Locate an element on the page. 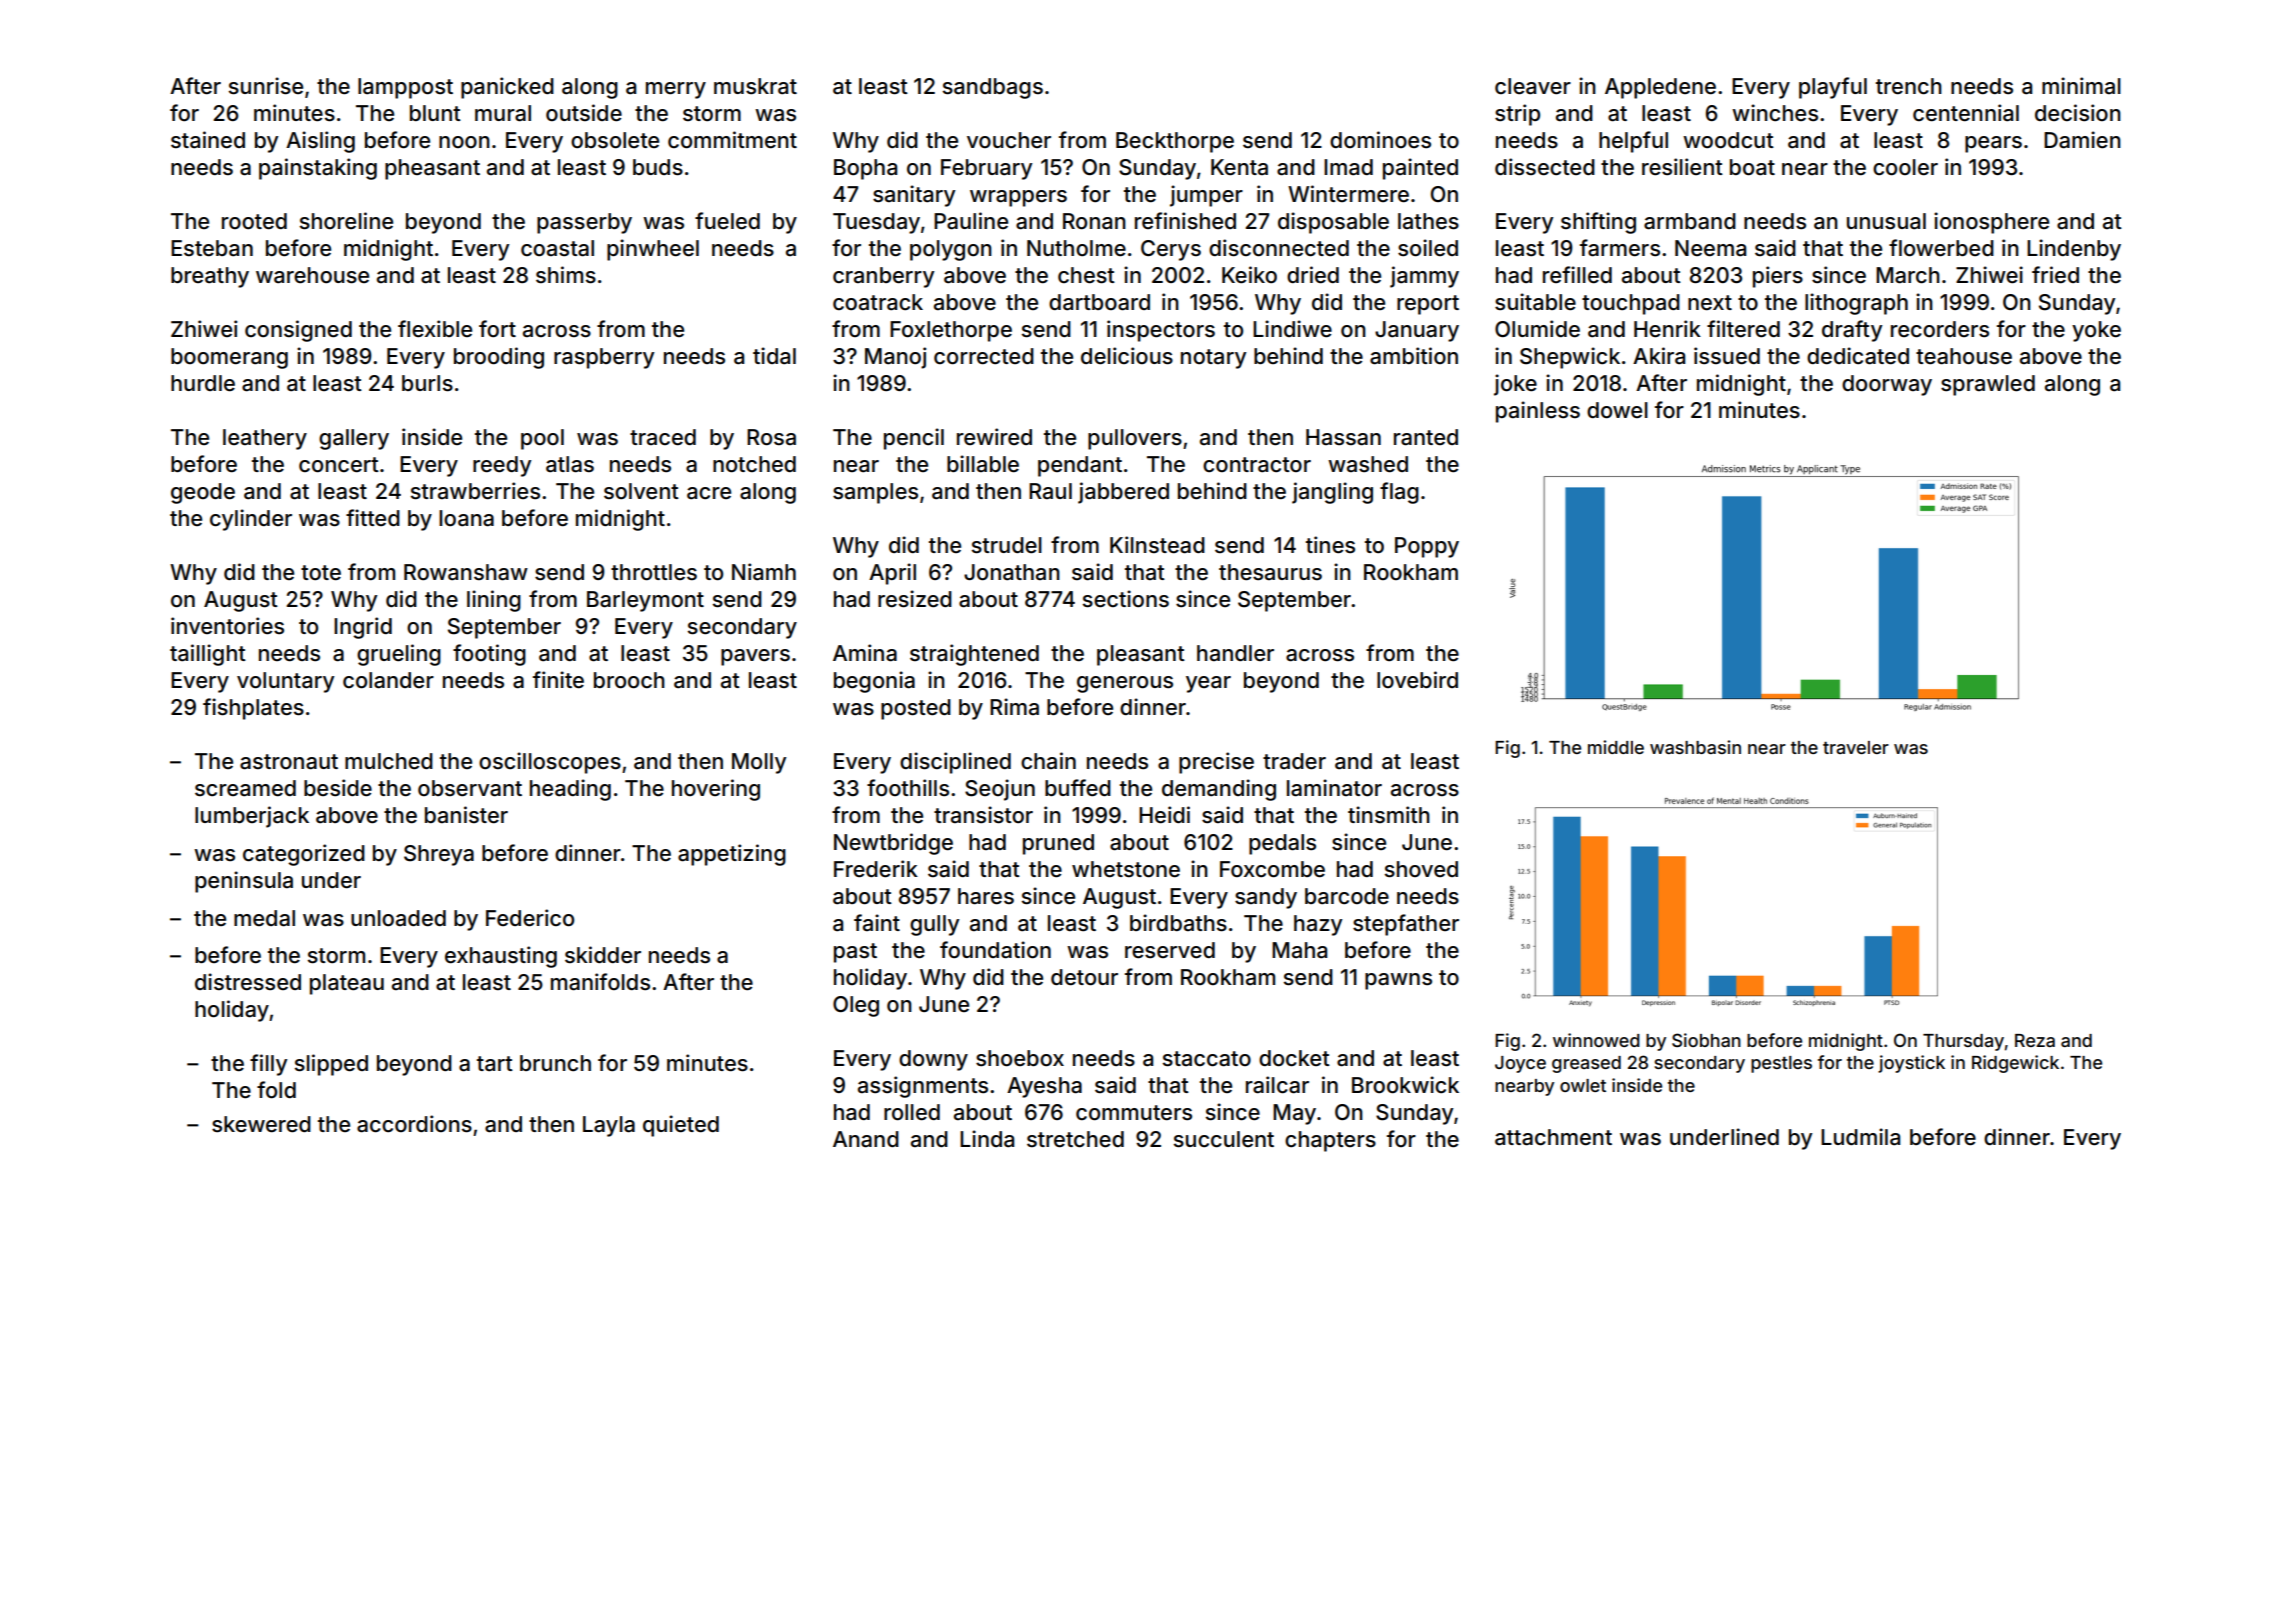 The width and height of the page is (2292, 1620). Heidi is located at coordinates (1164, 815).
